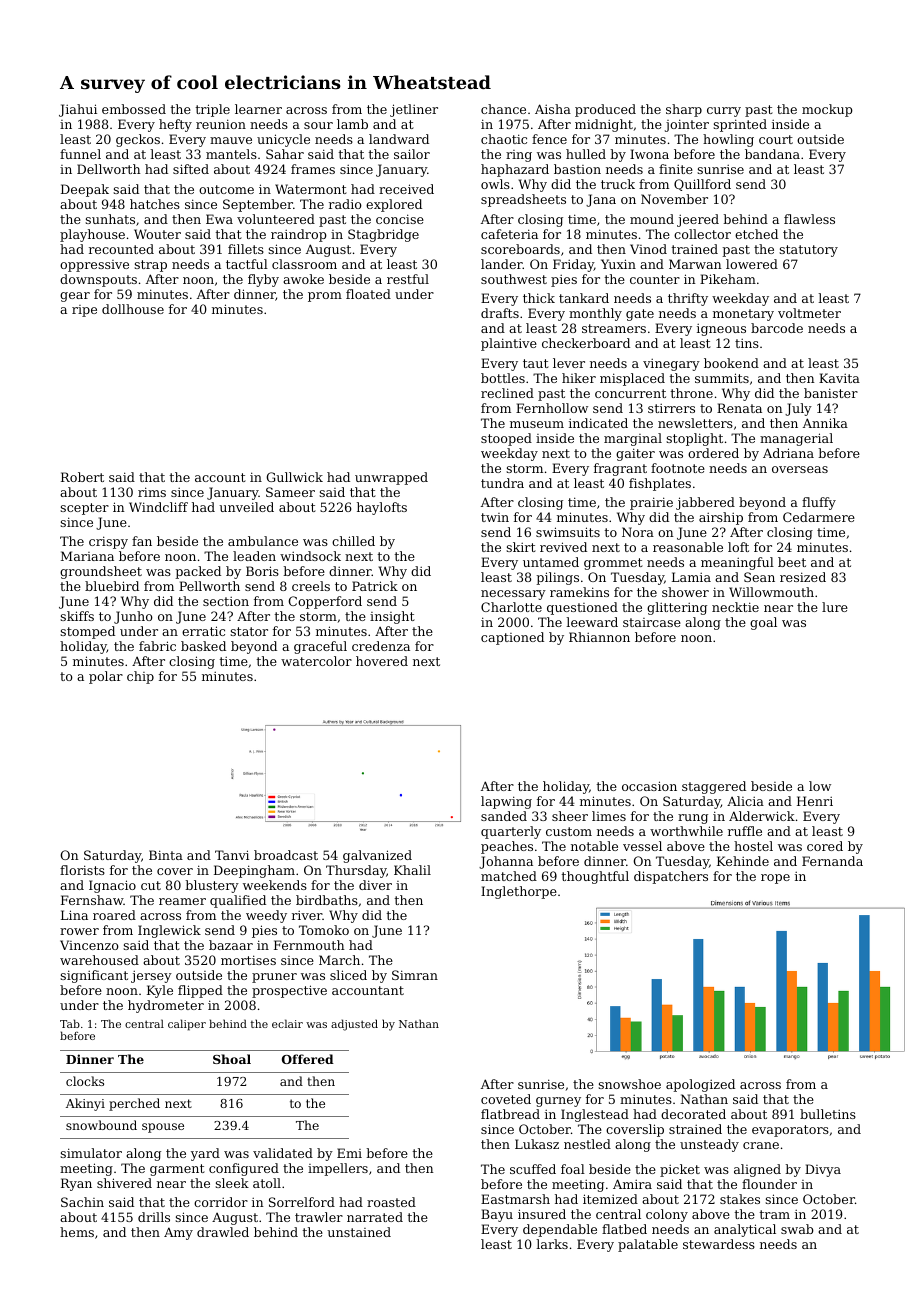  Describe the element at coordinates (539, 298) in the screenshot. I see `thick` at that location.
